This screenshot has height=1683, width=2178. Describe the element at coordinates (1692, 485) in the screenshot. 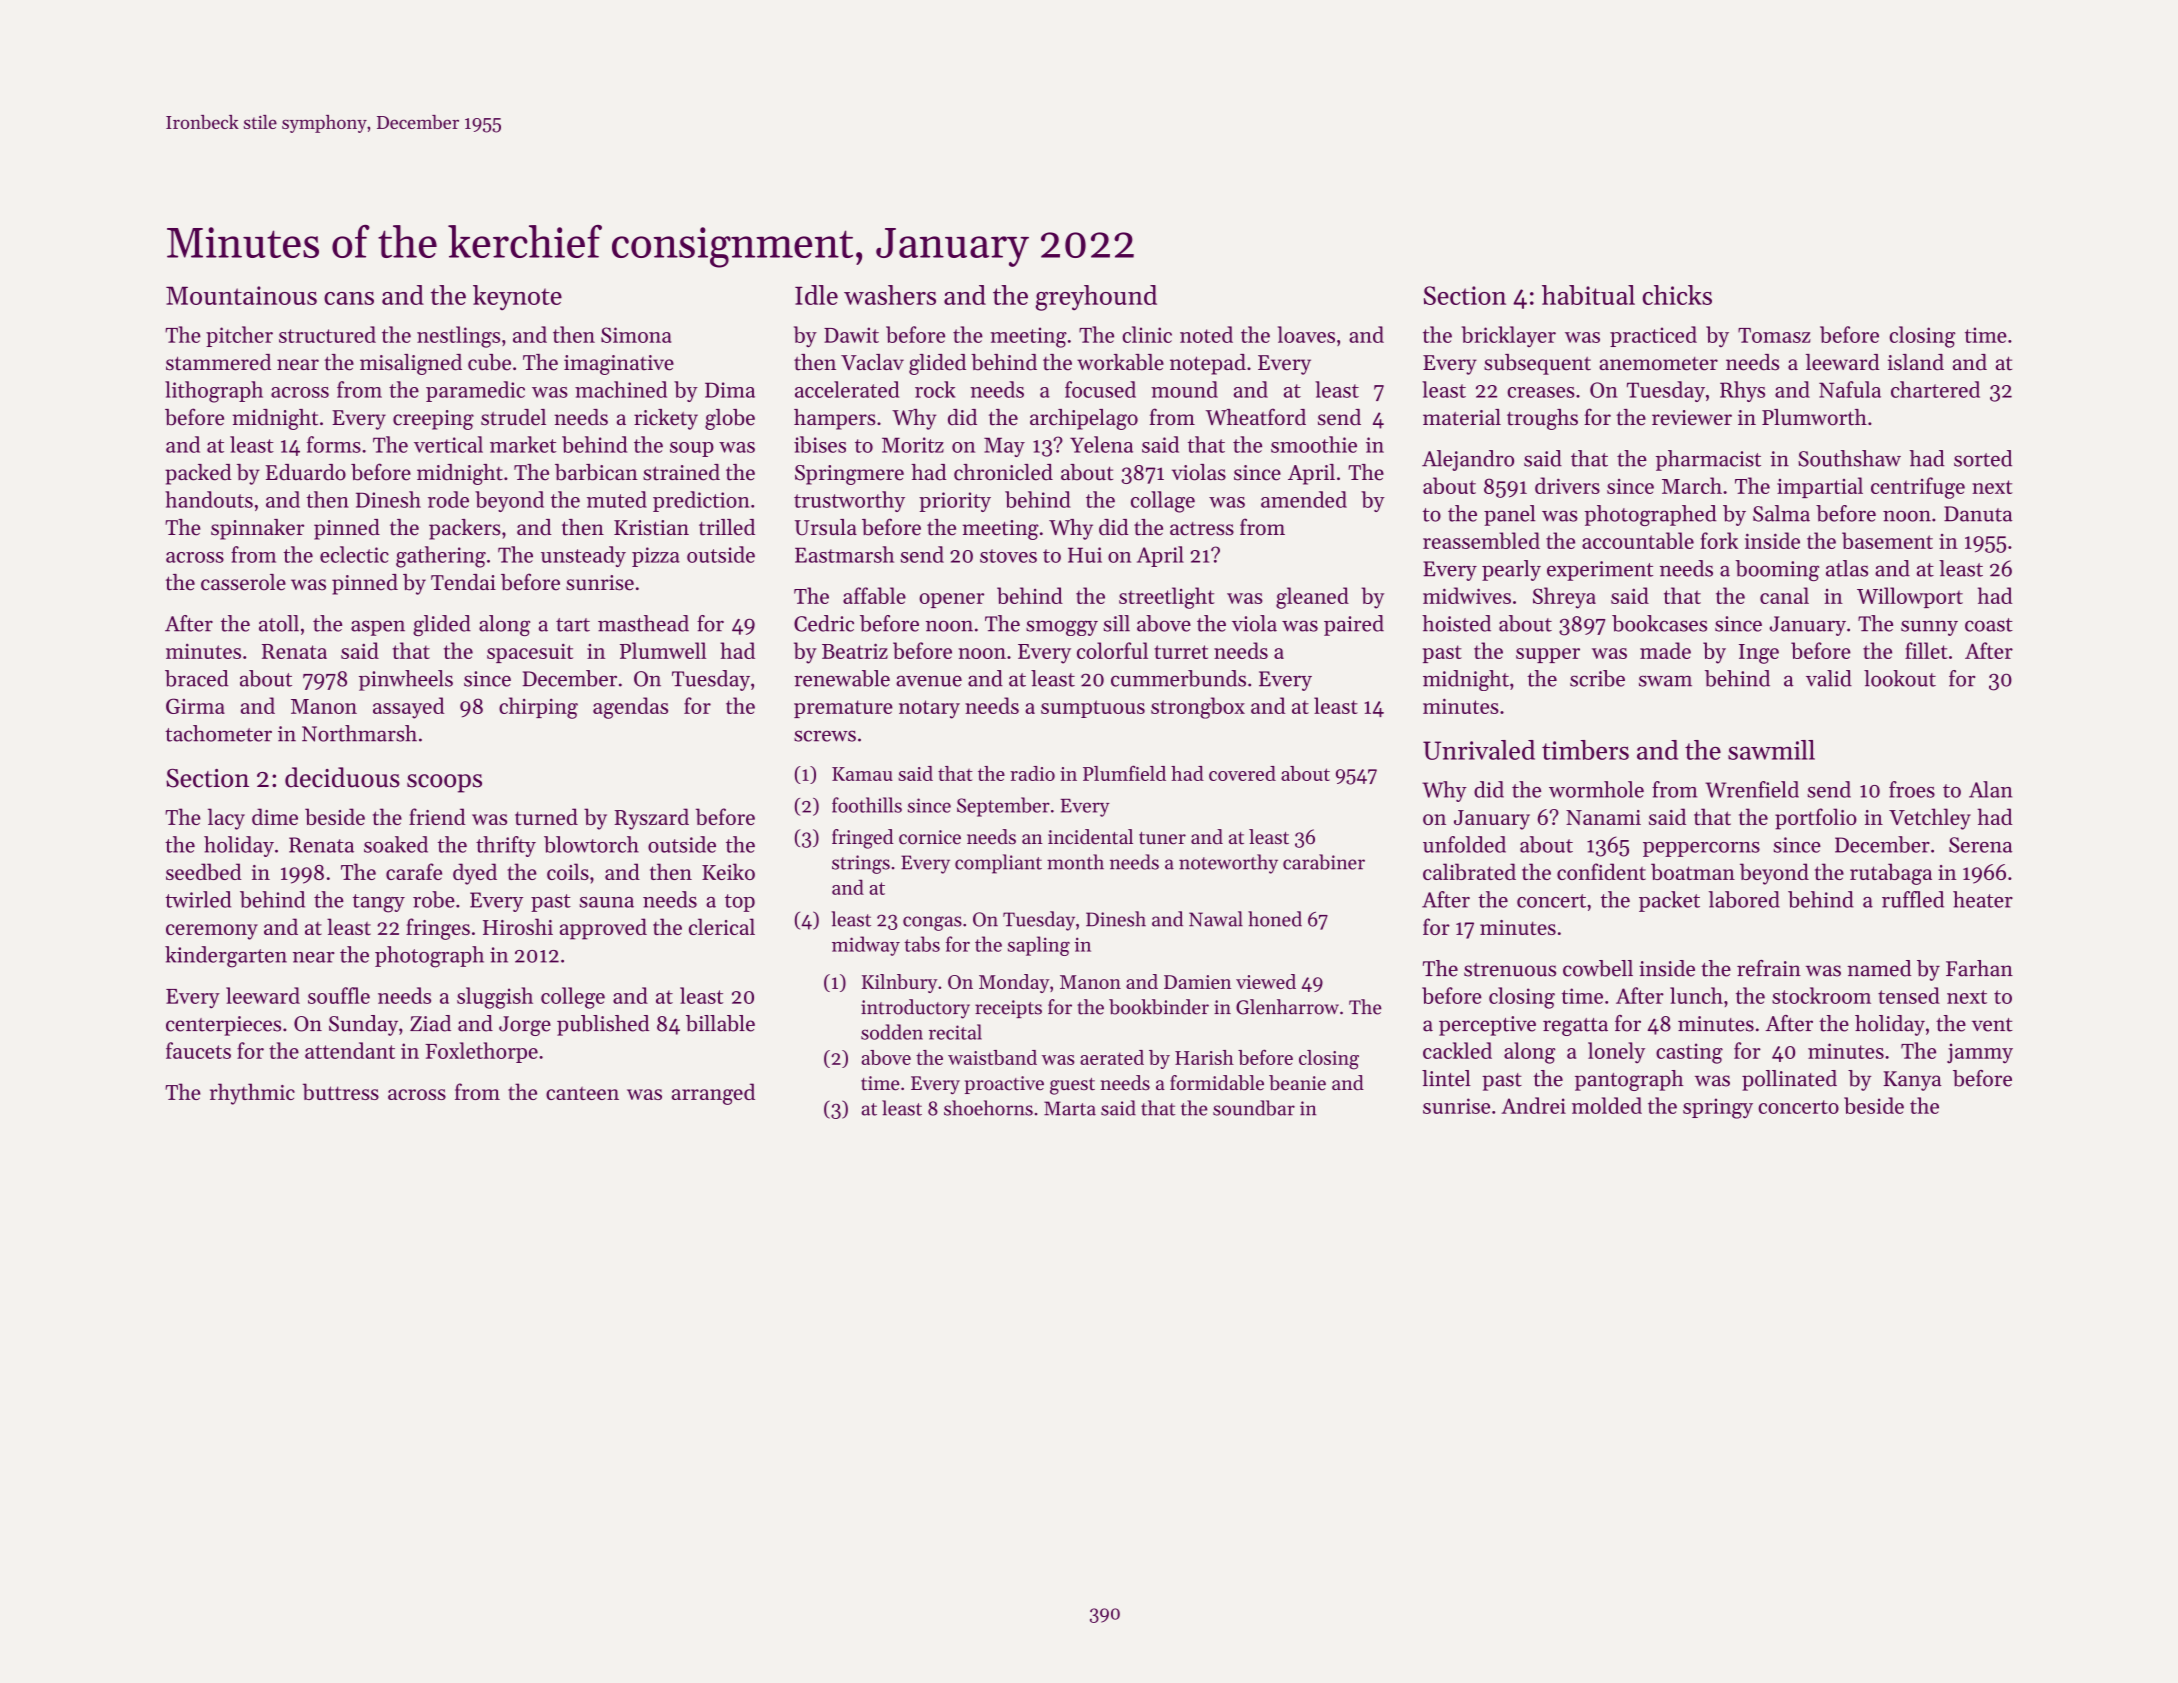

I see `March` at that location.
